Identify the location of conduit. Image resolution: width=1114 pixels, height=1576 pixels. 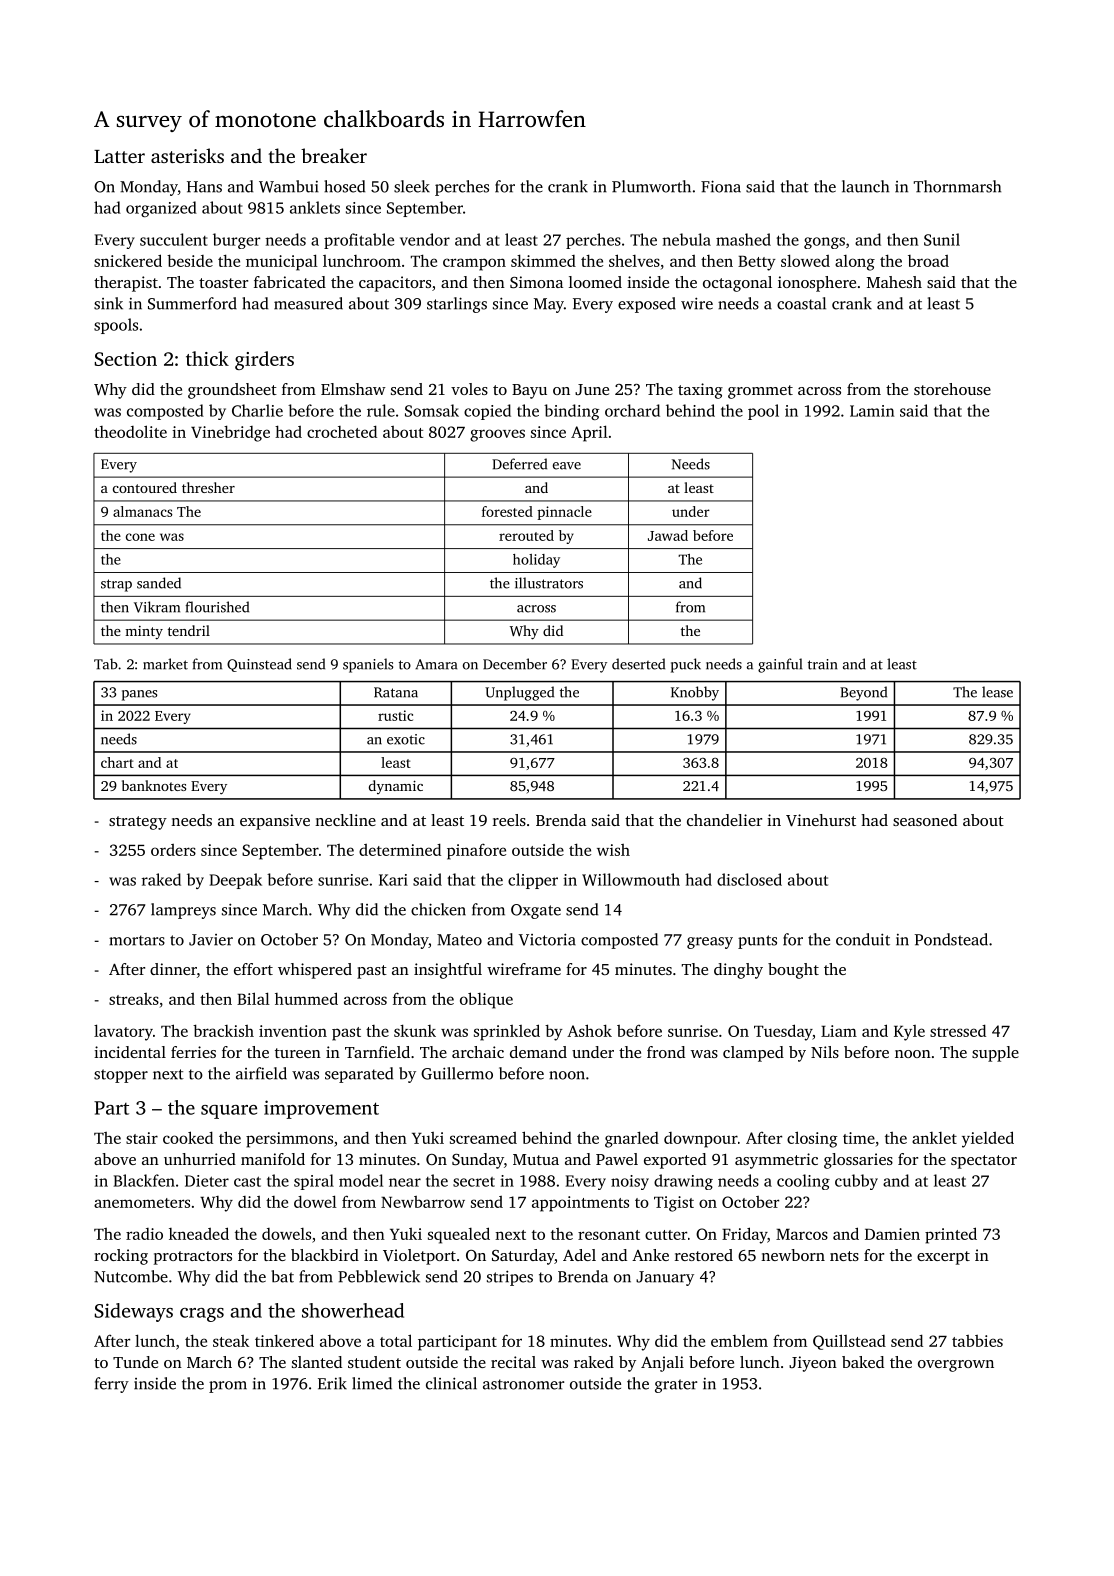
(863, 939).
